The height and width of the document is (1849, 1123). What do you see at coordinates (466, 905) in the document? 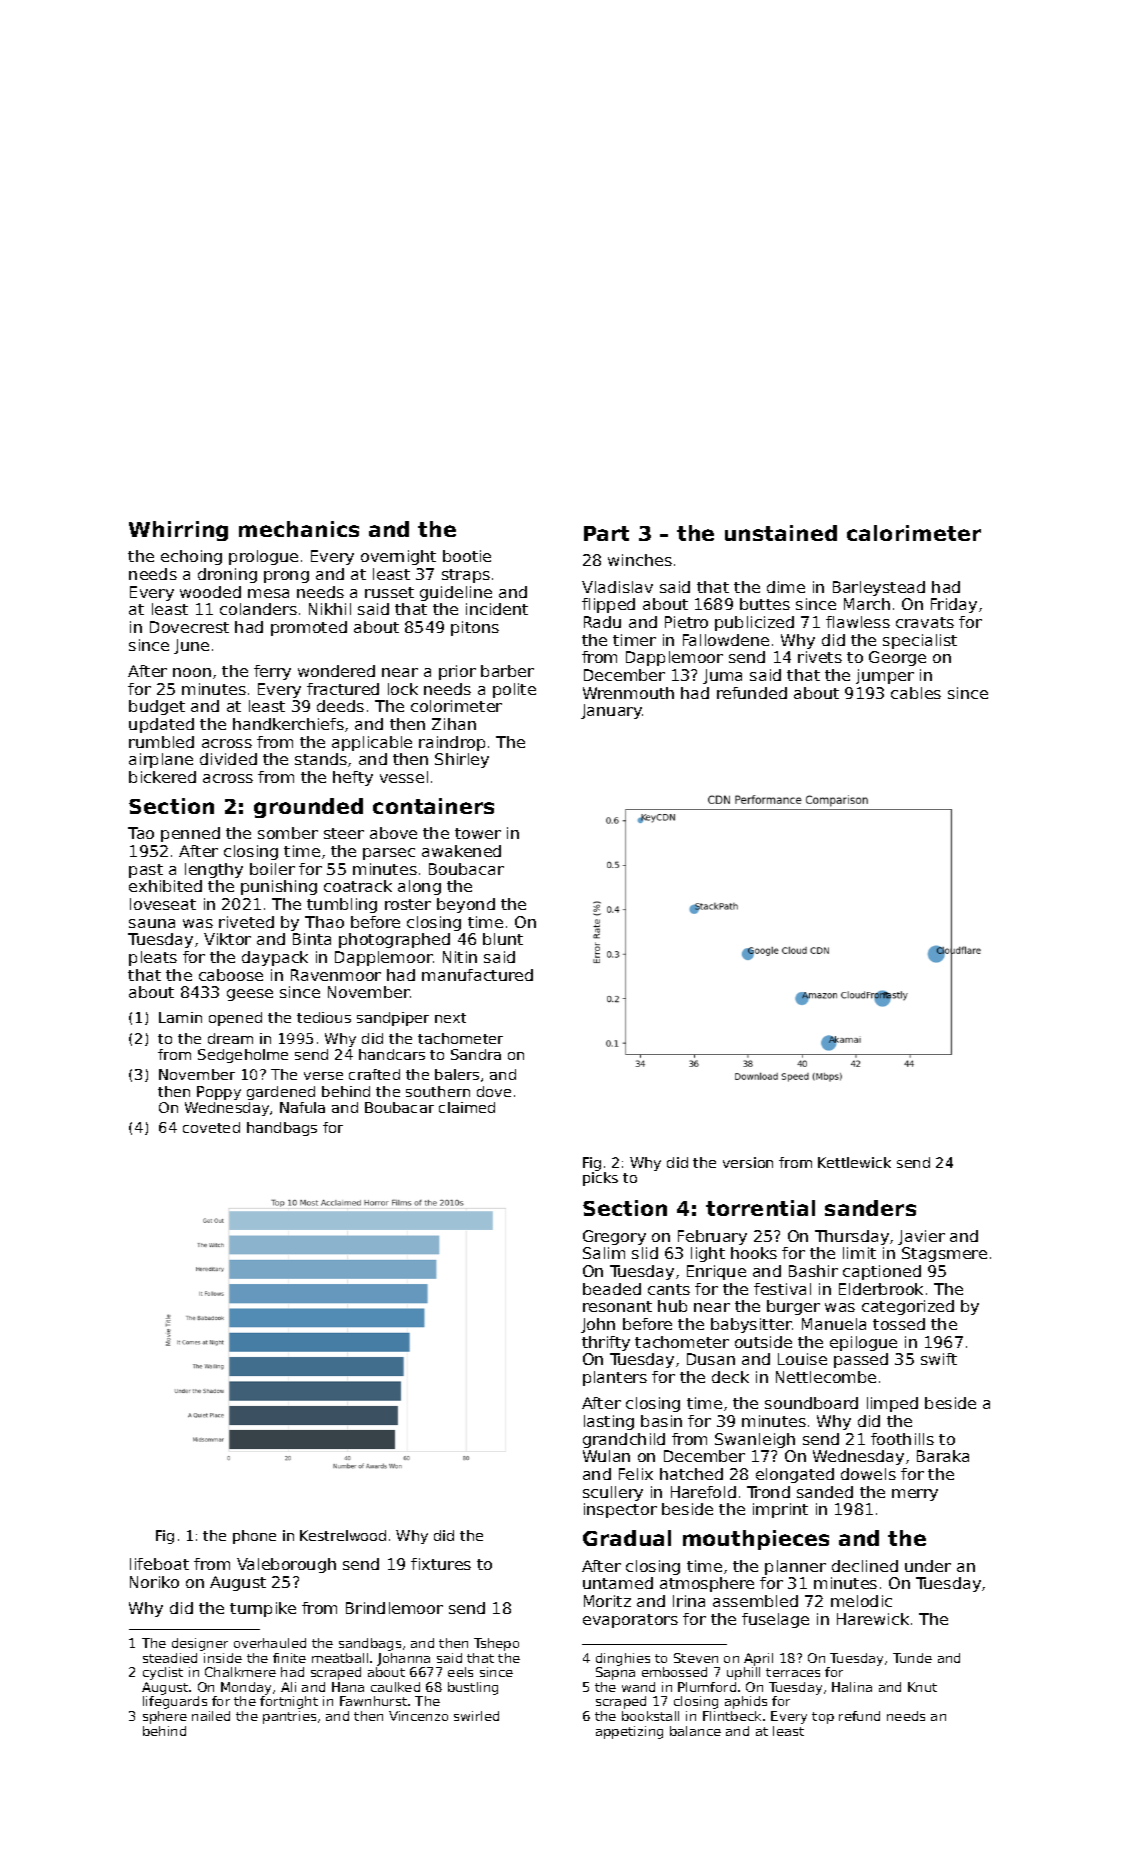
I see `beyond` at bounding box center [466, 905].
